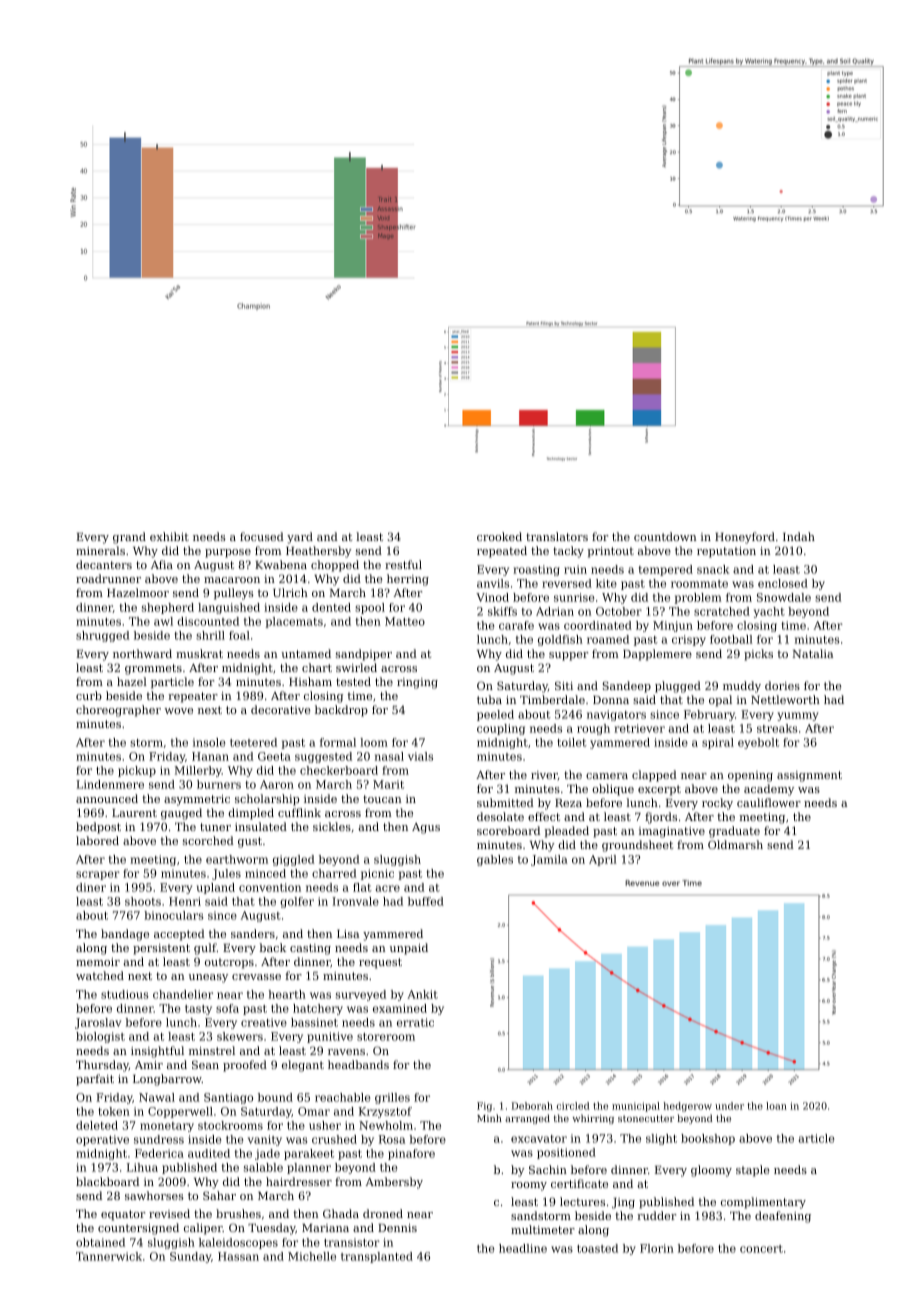 The height and width of the image is (1308, 924). Describe the element at coordinates (769, 612) in the image. I see `yacht` at that location.
